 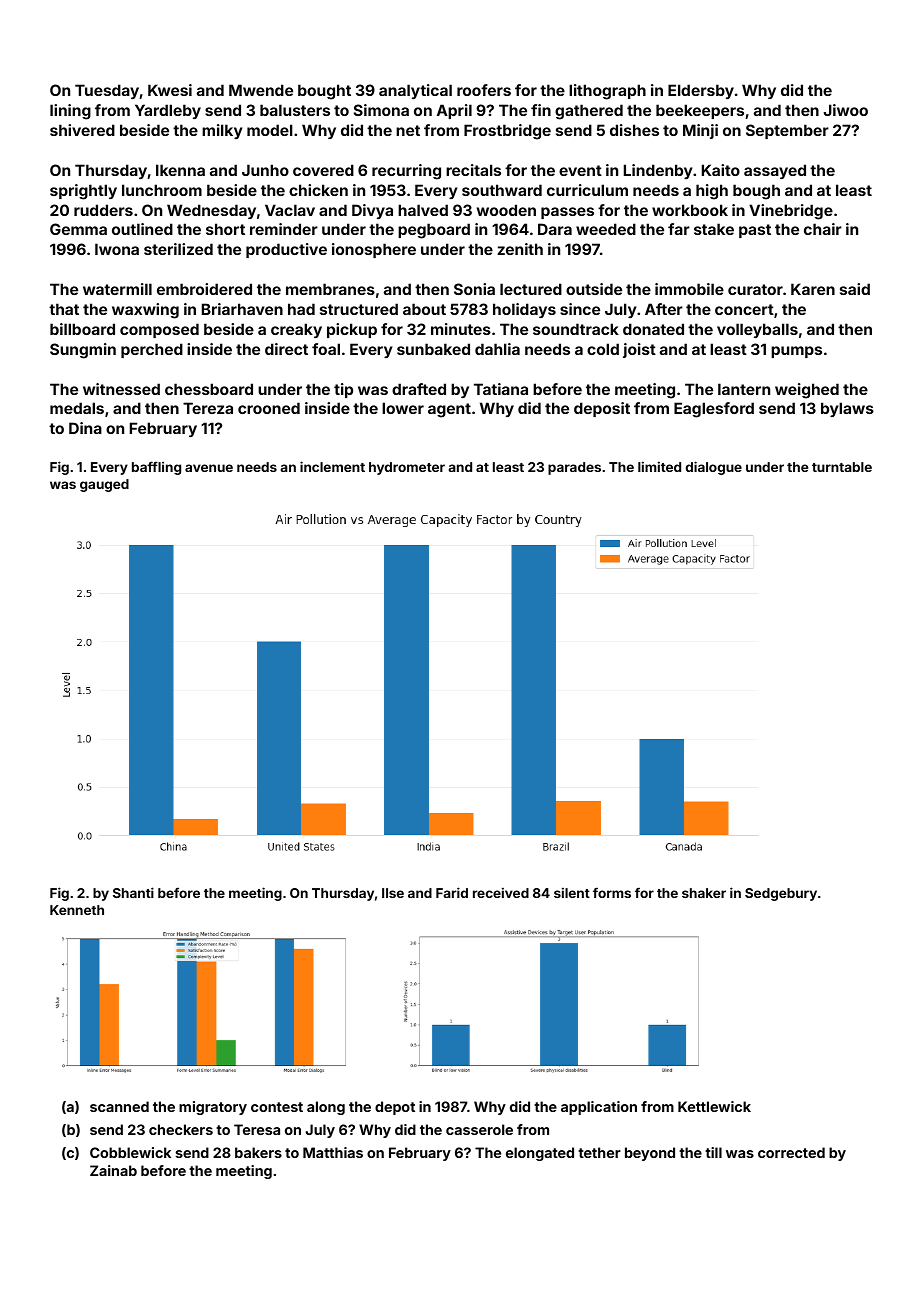 I want to click on composed, so click(x=159, y=330).
